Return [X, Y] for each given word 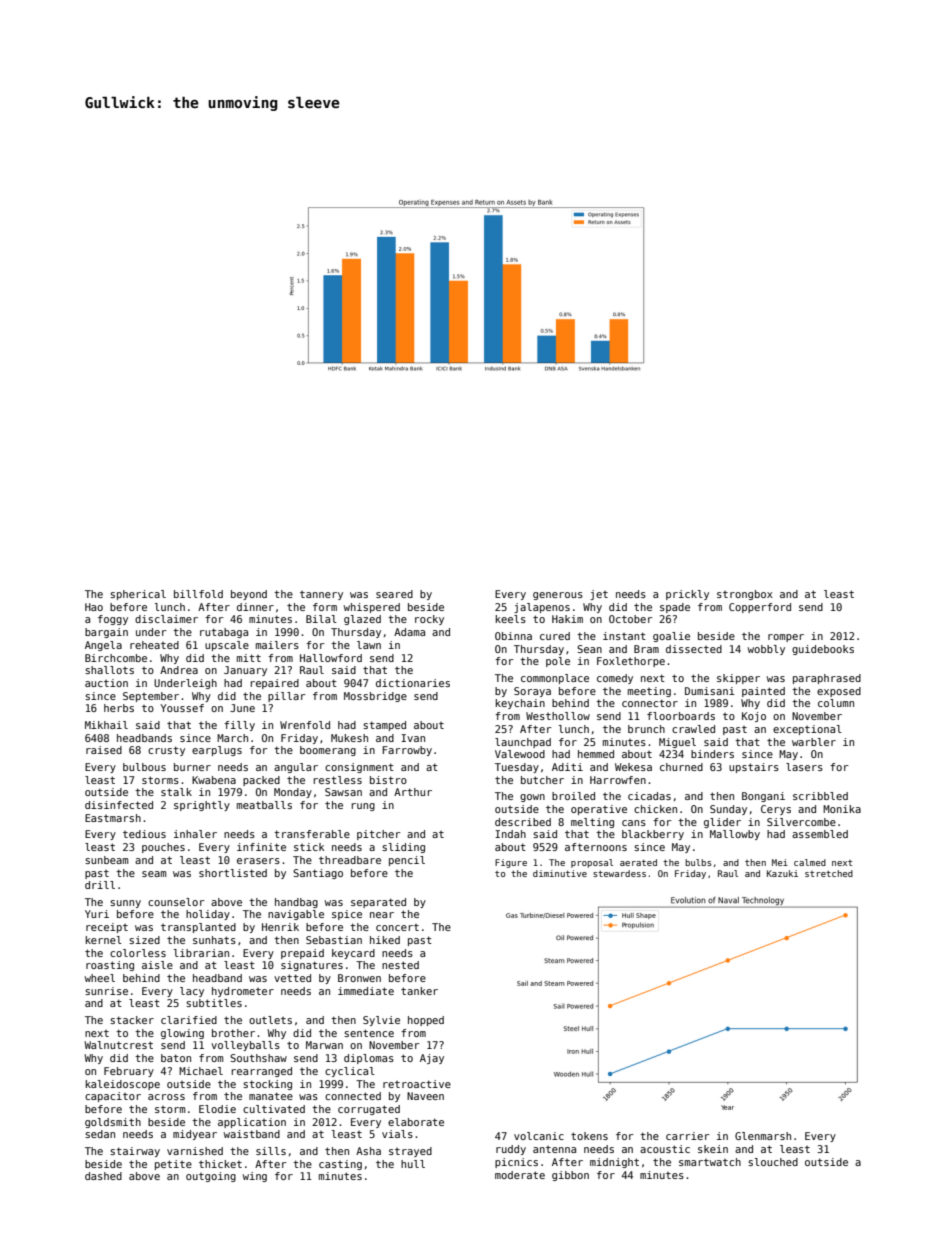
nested [400, 965]
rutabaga [224, 633]
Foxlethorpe [631, 662]
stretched [829, 873]
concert [397, 927]
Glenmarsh [763, 1136]
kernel [104, 940]
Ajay [432, 1059]
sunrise [106, 991]
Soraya [532, 692]
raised [104, 750]
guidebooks [823, 650]
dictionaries [413, 683]
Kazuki [782, 873]
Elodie [217, 1109]
